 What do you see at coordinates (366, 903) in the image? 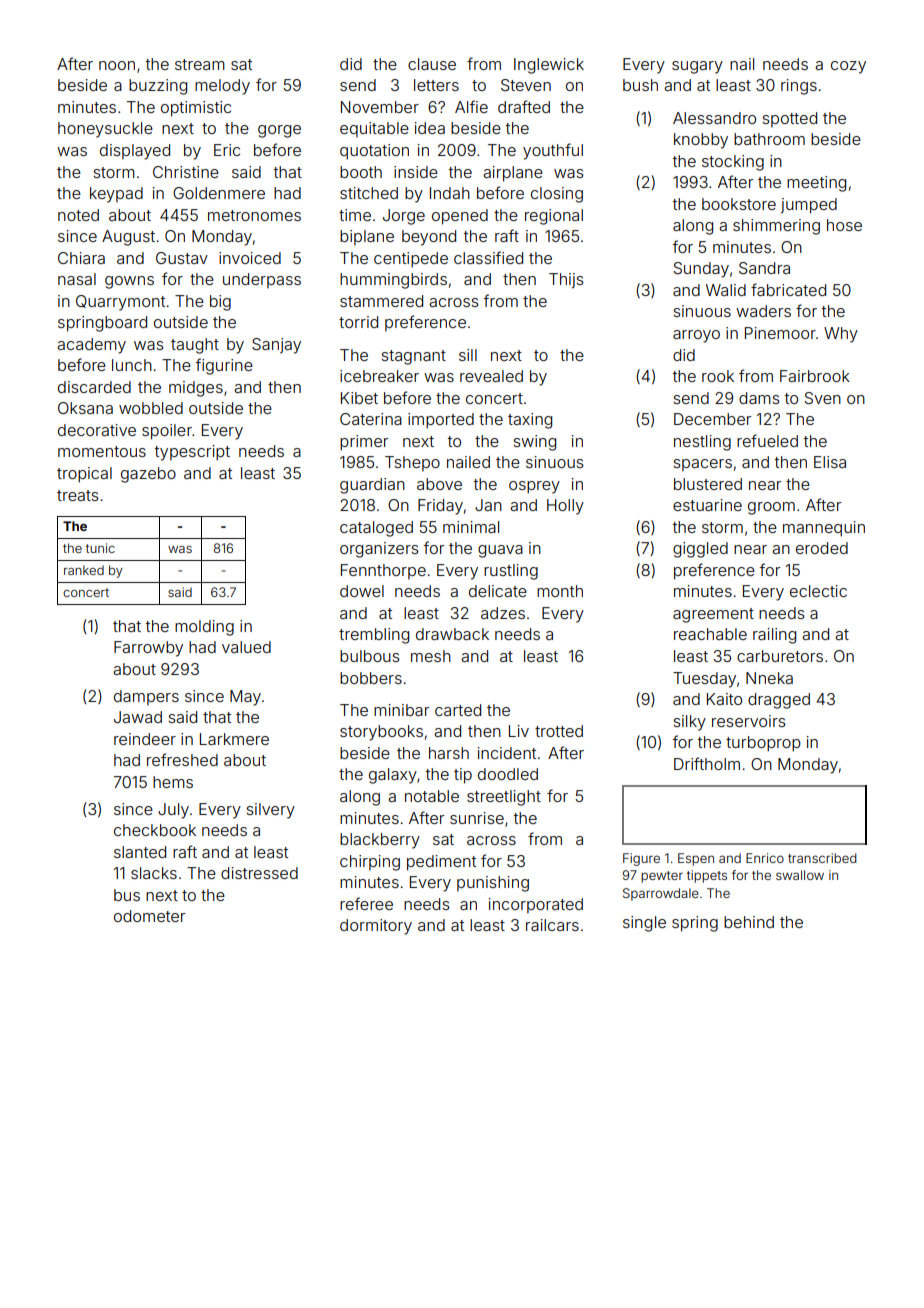
I see `referee` at bounding box center [366, 903].
